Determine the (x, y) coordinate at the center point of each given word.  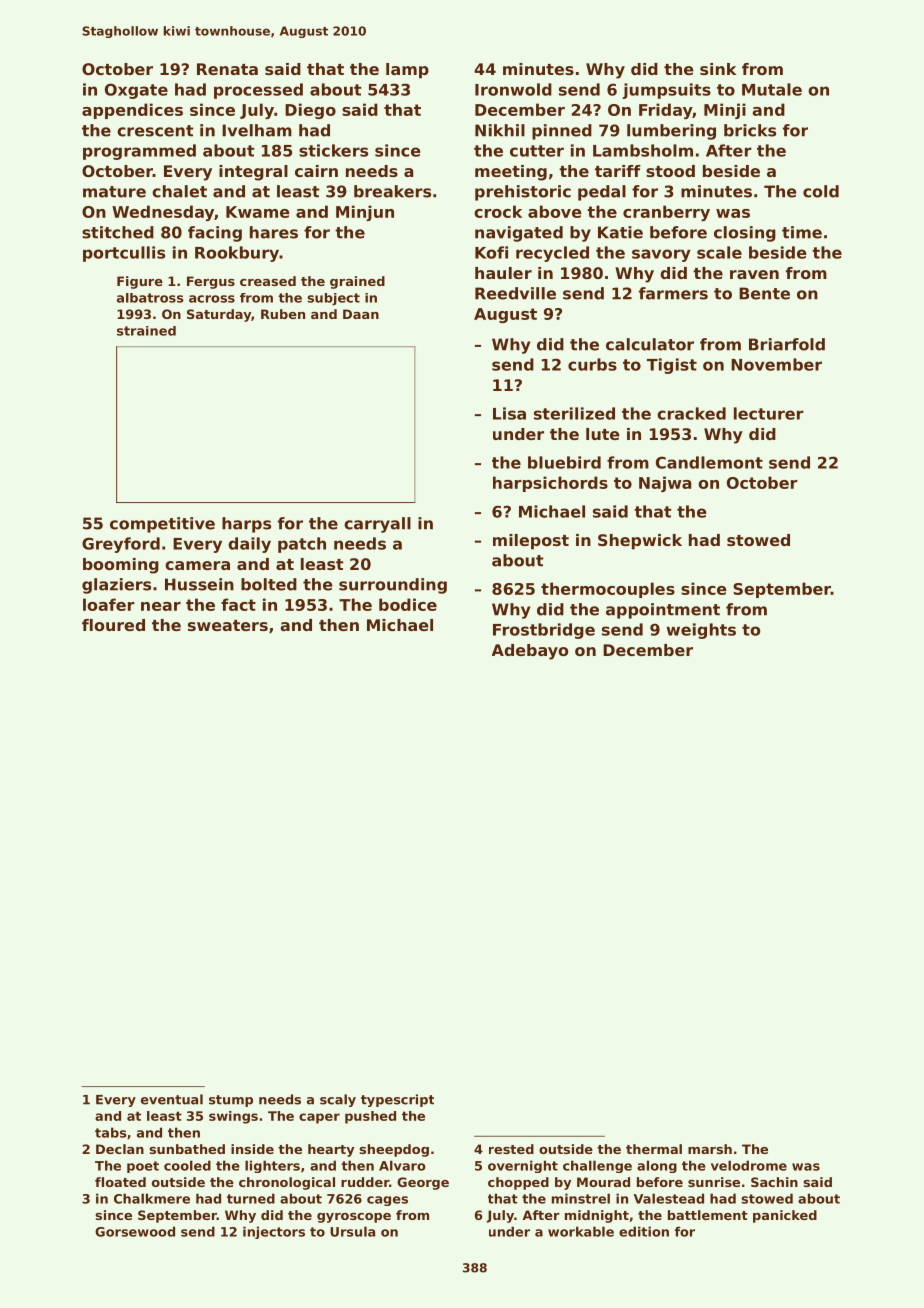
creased (268, 281)
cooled (187, 1165)
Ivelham (257, 130)
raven (754, 274)
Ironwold (513, 89)
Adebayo (530, 652)
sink (718, 69)
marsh (710, 1149)
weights (701, 631)
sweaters (228, 625)
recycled (552, 254)
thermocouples (608, 590)
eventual (172, 1099)
